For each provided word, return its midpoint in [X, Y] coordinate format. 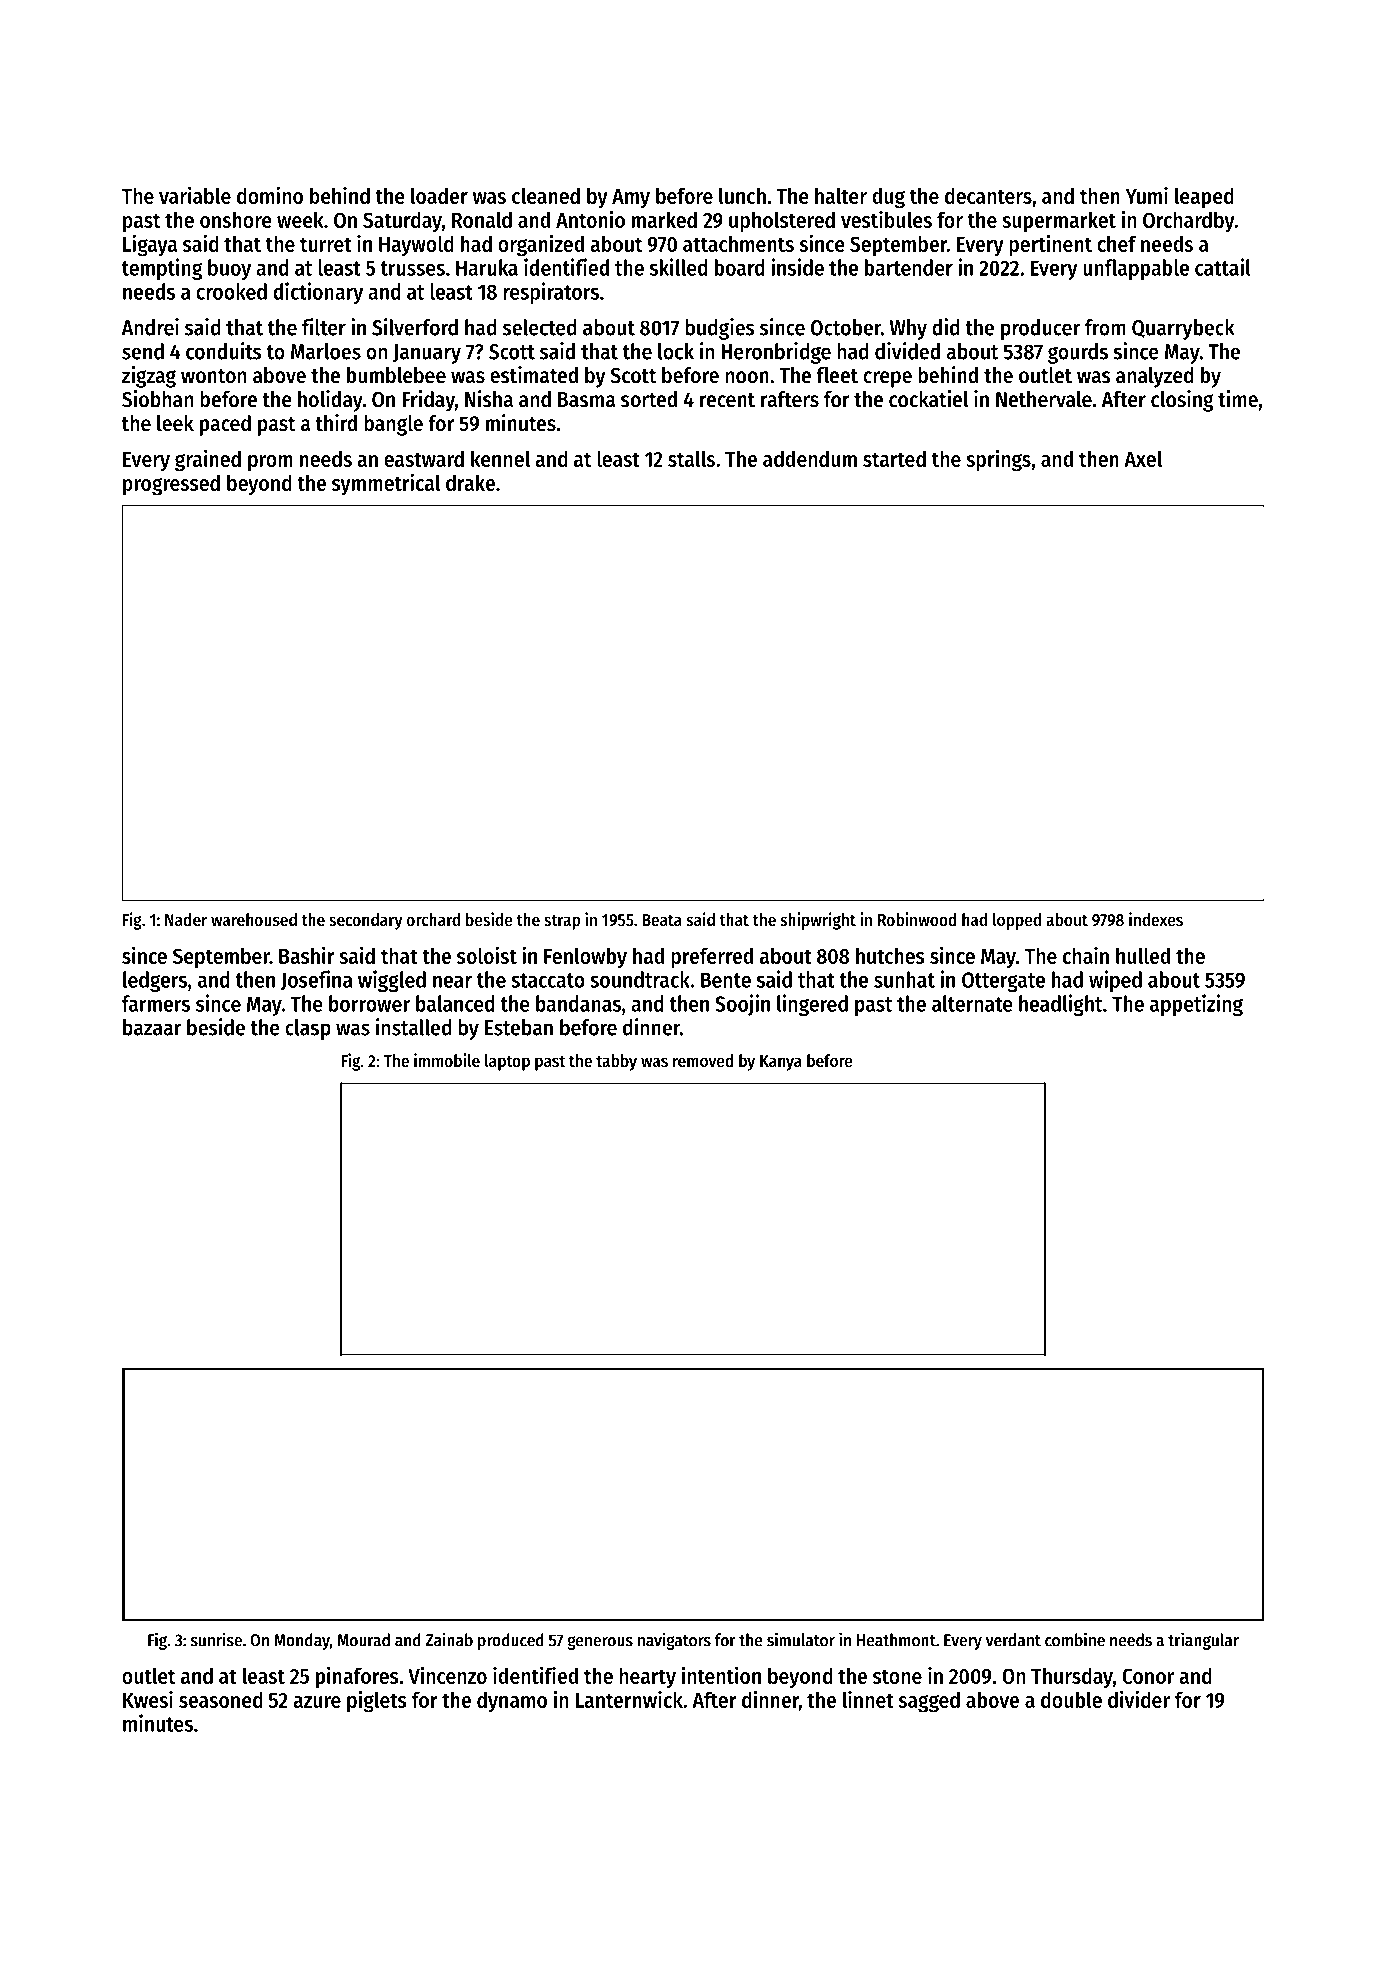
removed [703, 1060]
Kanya [781, 1063]
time [1238, 399]
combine [1075, 1639]
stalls [691, 458]
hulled [1143, 955]
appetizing [1196, 1005]
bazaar [152, 1027]
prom [270, 463]
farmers [156, 1003]
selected [540, 327]
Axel [1143, 458]
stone [897, 1676]
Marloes [326, 351]
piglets [377, 1701]
